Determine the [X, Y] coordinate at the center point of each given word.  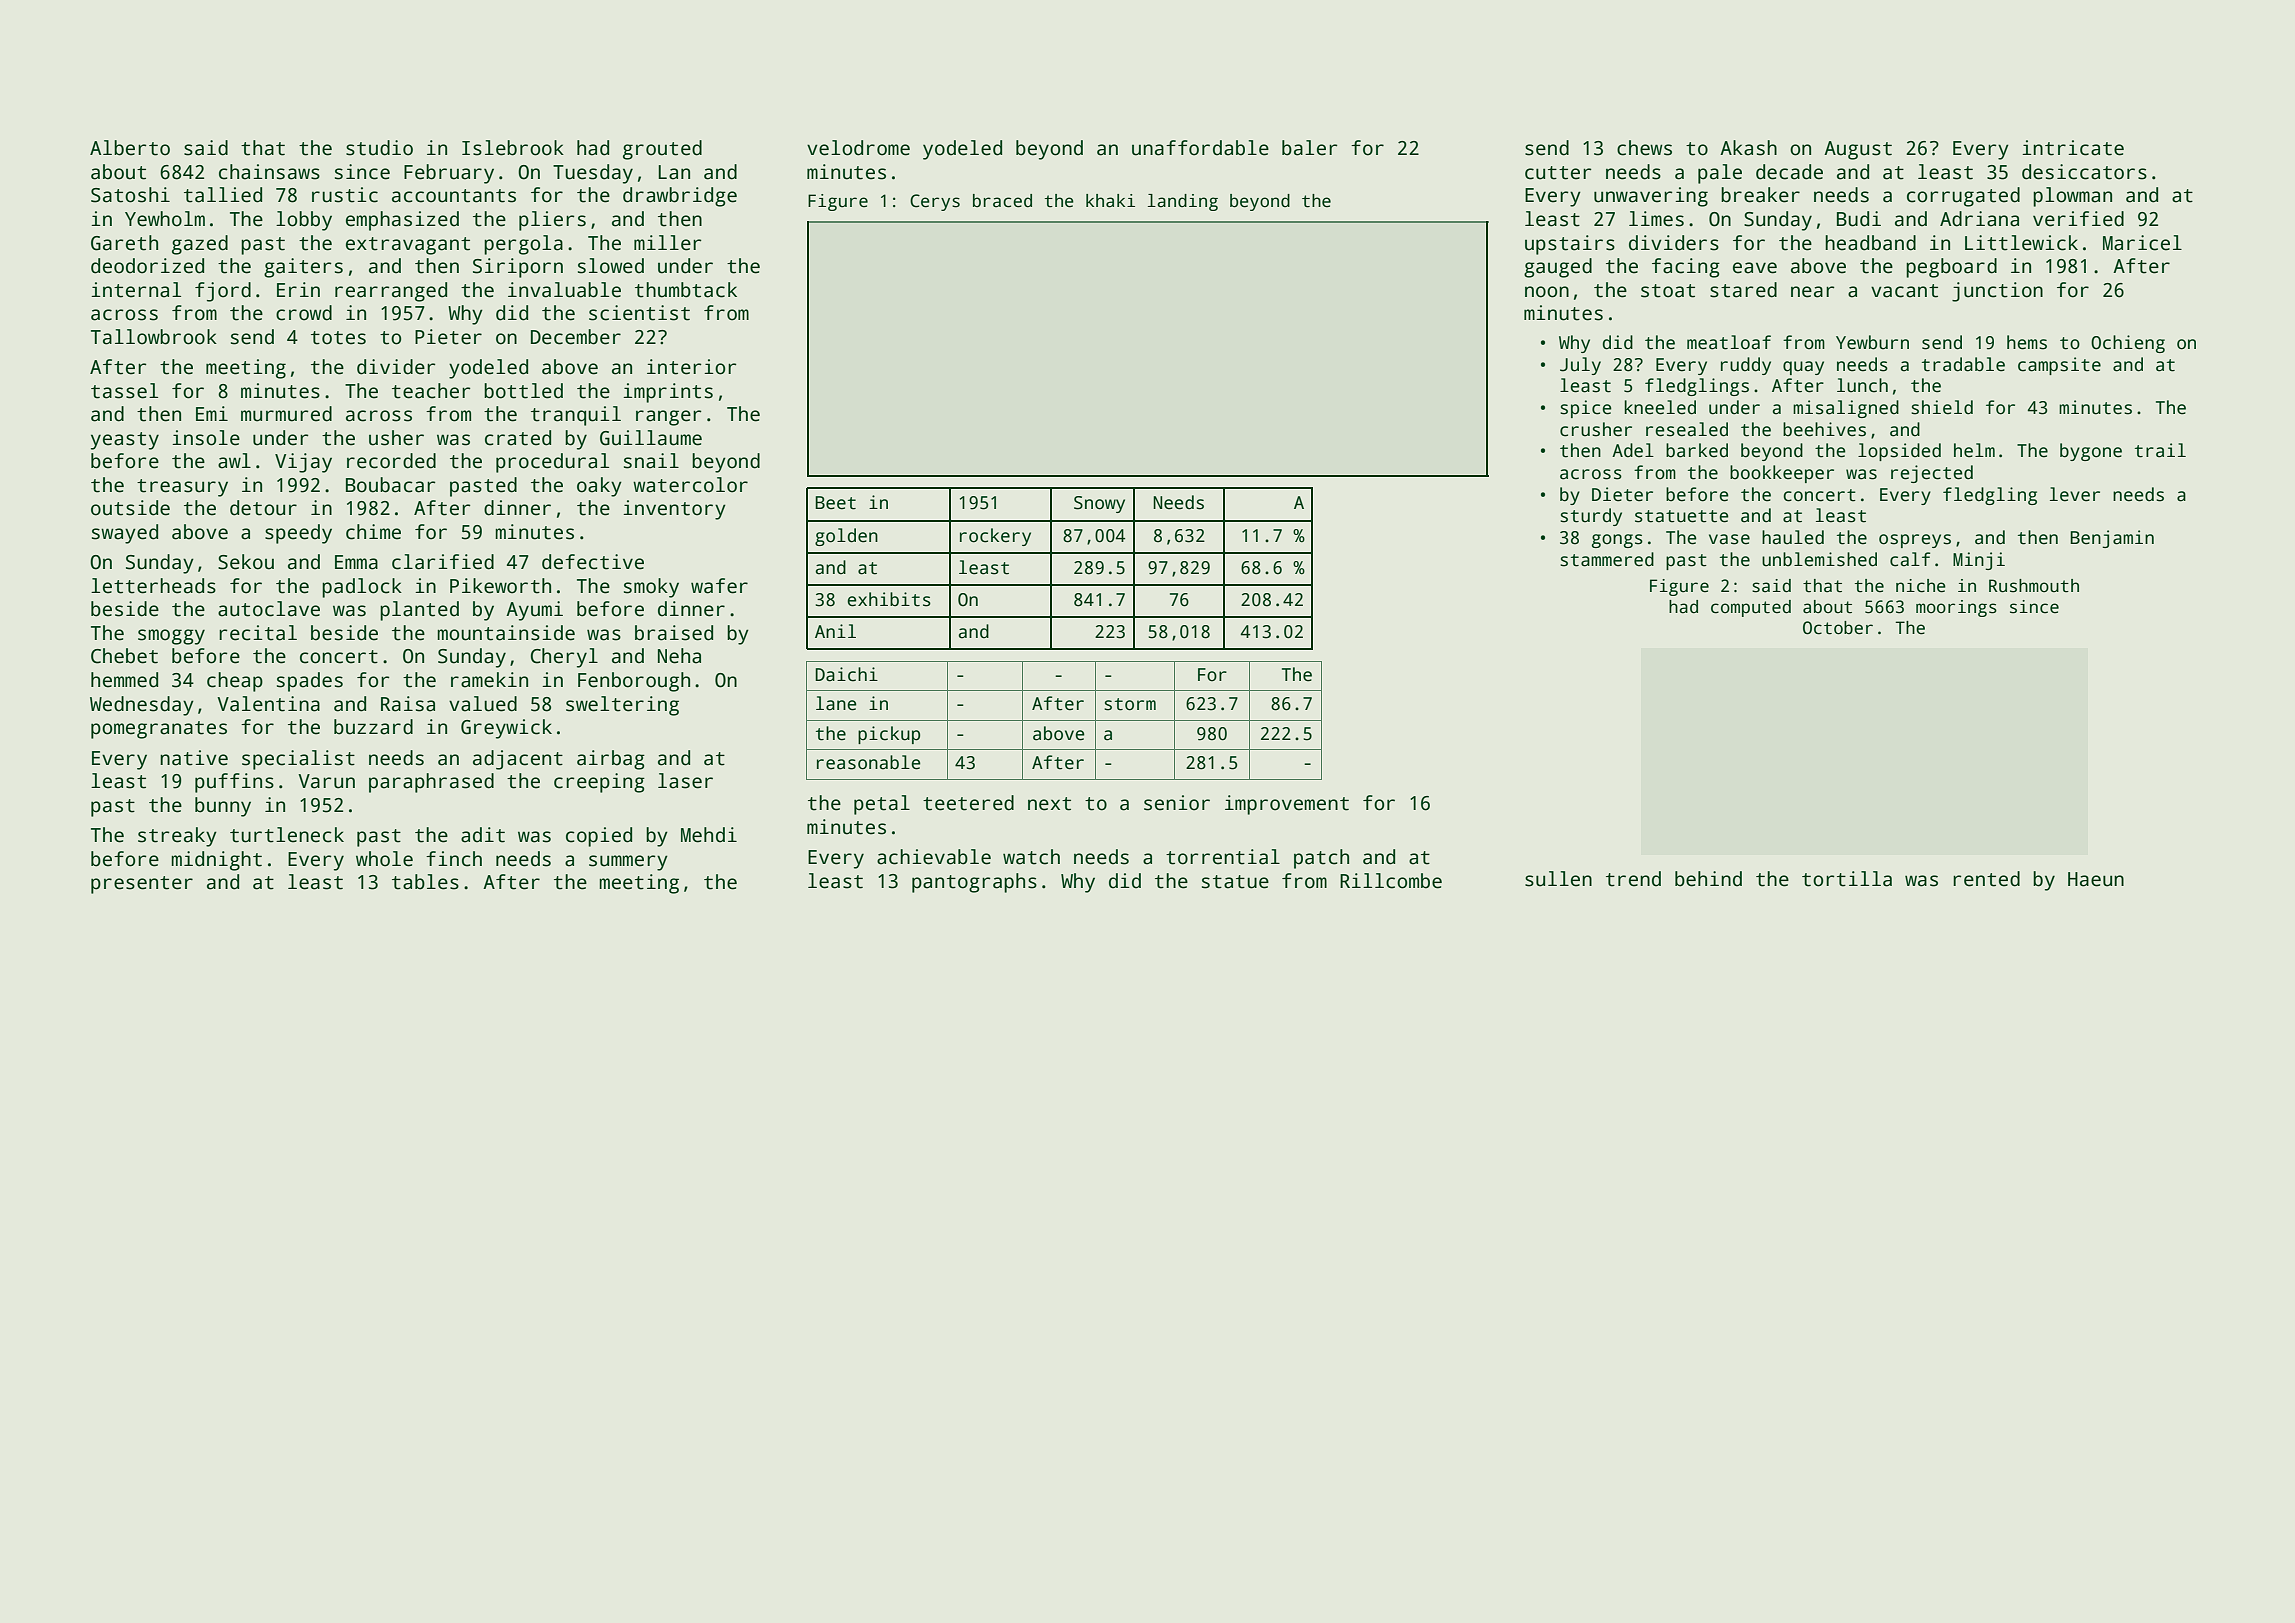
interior [691, 367]
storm [1130, 704]
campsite [2059, 366]
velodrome [858, 148]
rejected [1932, 474]
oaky [599, 487]
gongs [1617, 541]
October [1838, 628]
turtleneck [287, 835]
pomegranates [159, 730]
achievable [934, 857]
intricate [2073, 148]
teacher [431, 391]
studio [379, 148]
